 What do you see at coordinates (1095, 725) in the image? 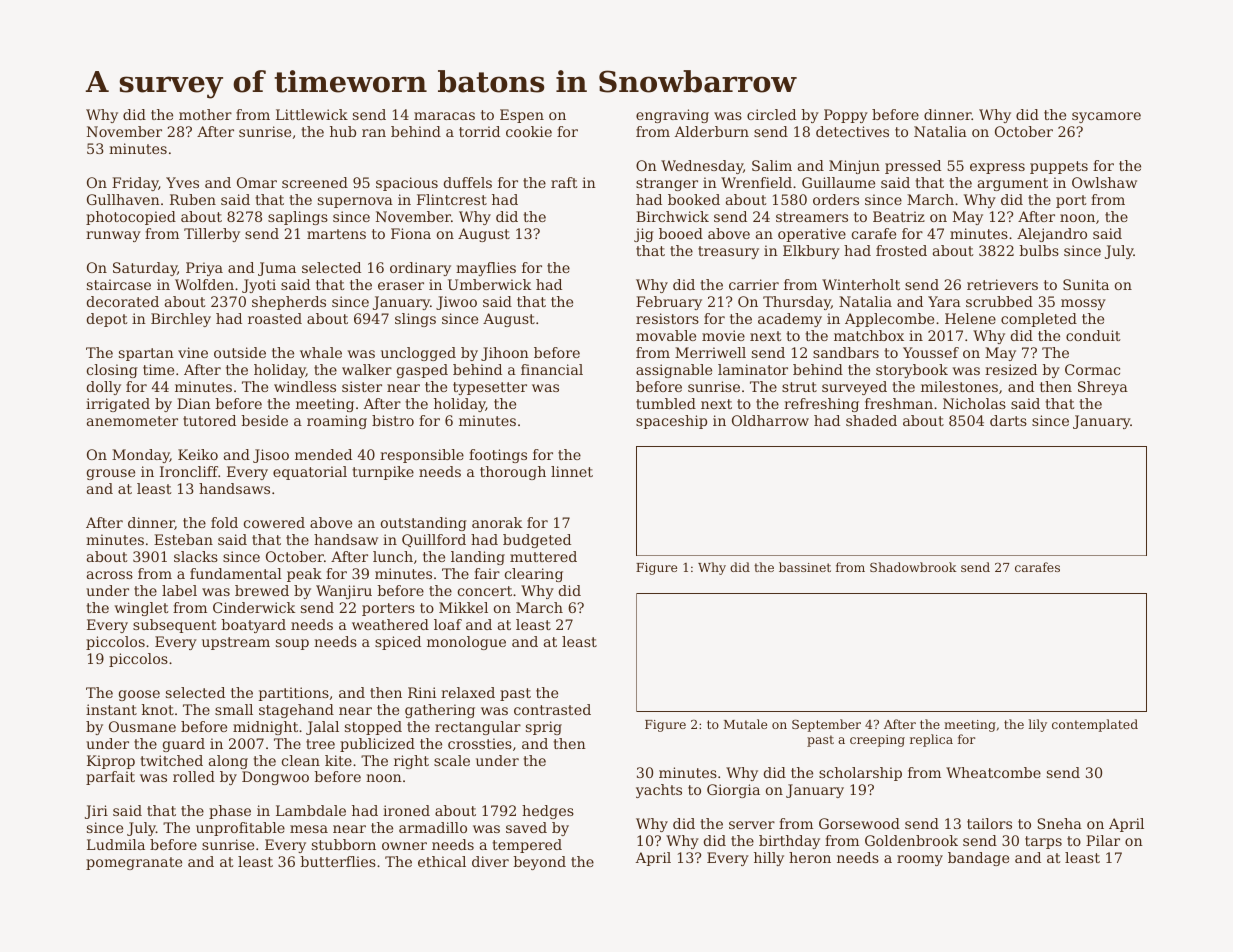
I see `contemplated` at bounding box center [1095, 725].
